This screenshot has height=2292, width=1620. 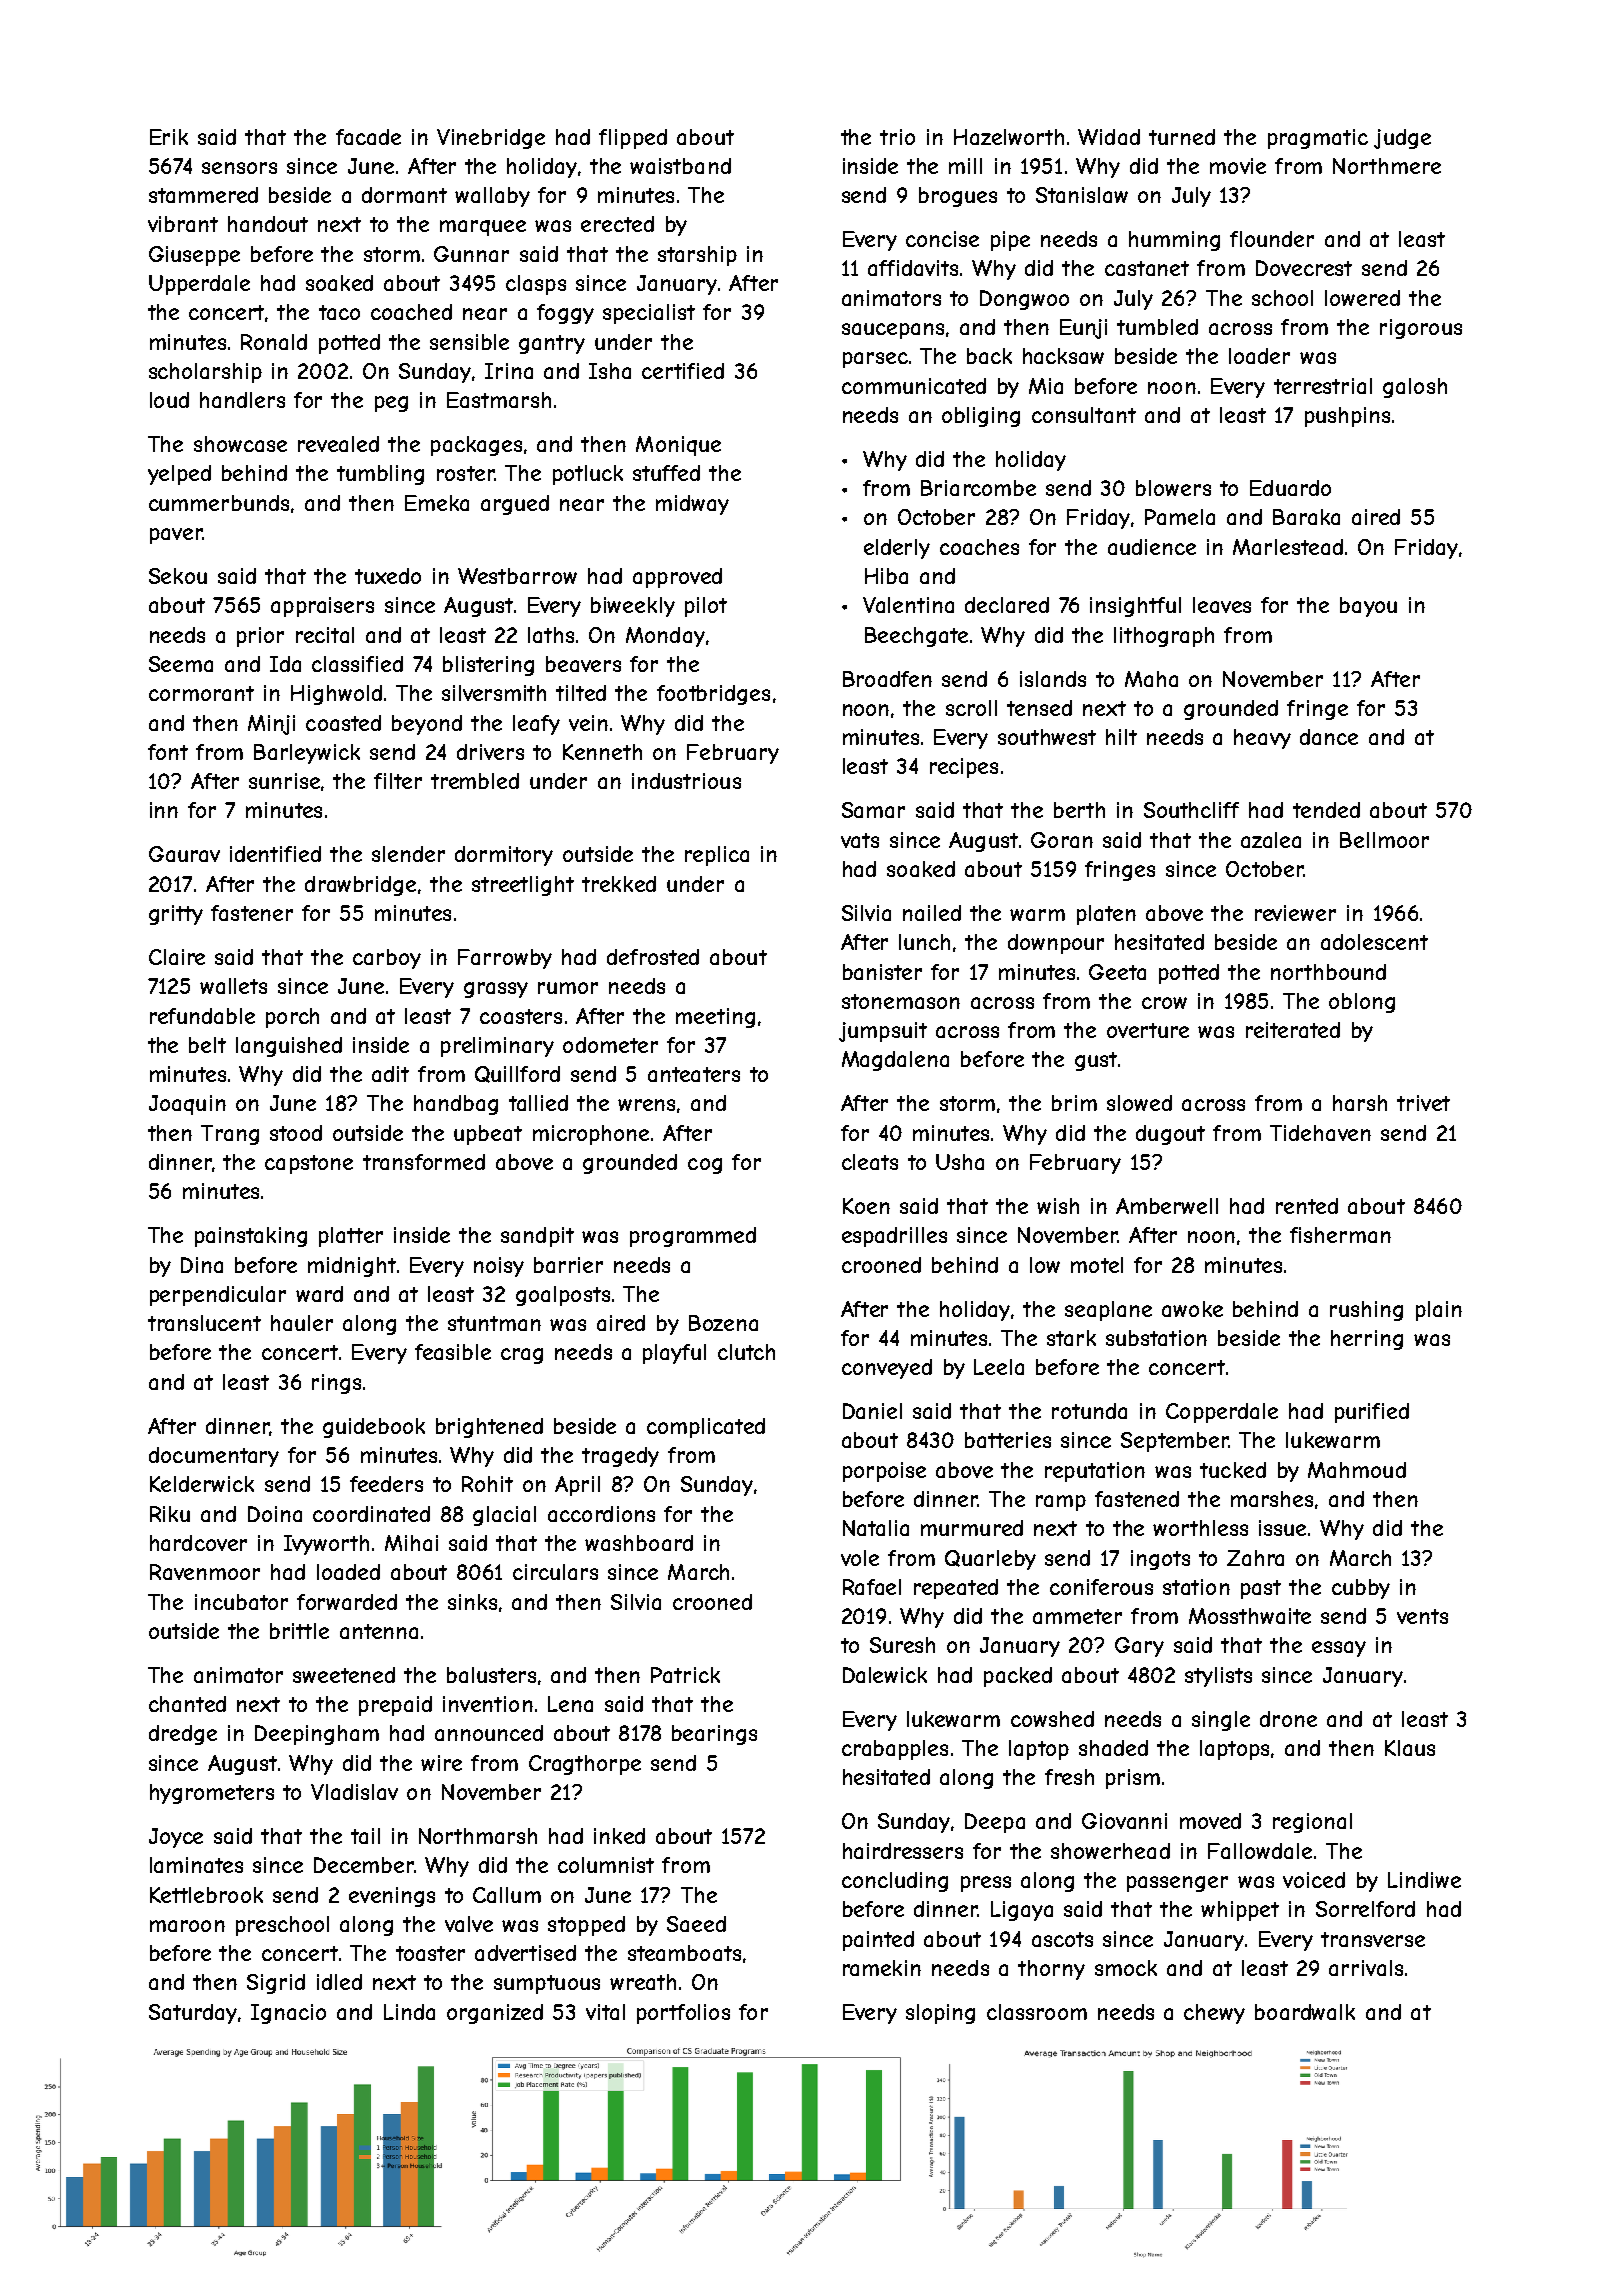 I want to click on Claire, so click(x=177, y=957).
